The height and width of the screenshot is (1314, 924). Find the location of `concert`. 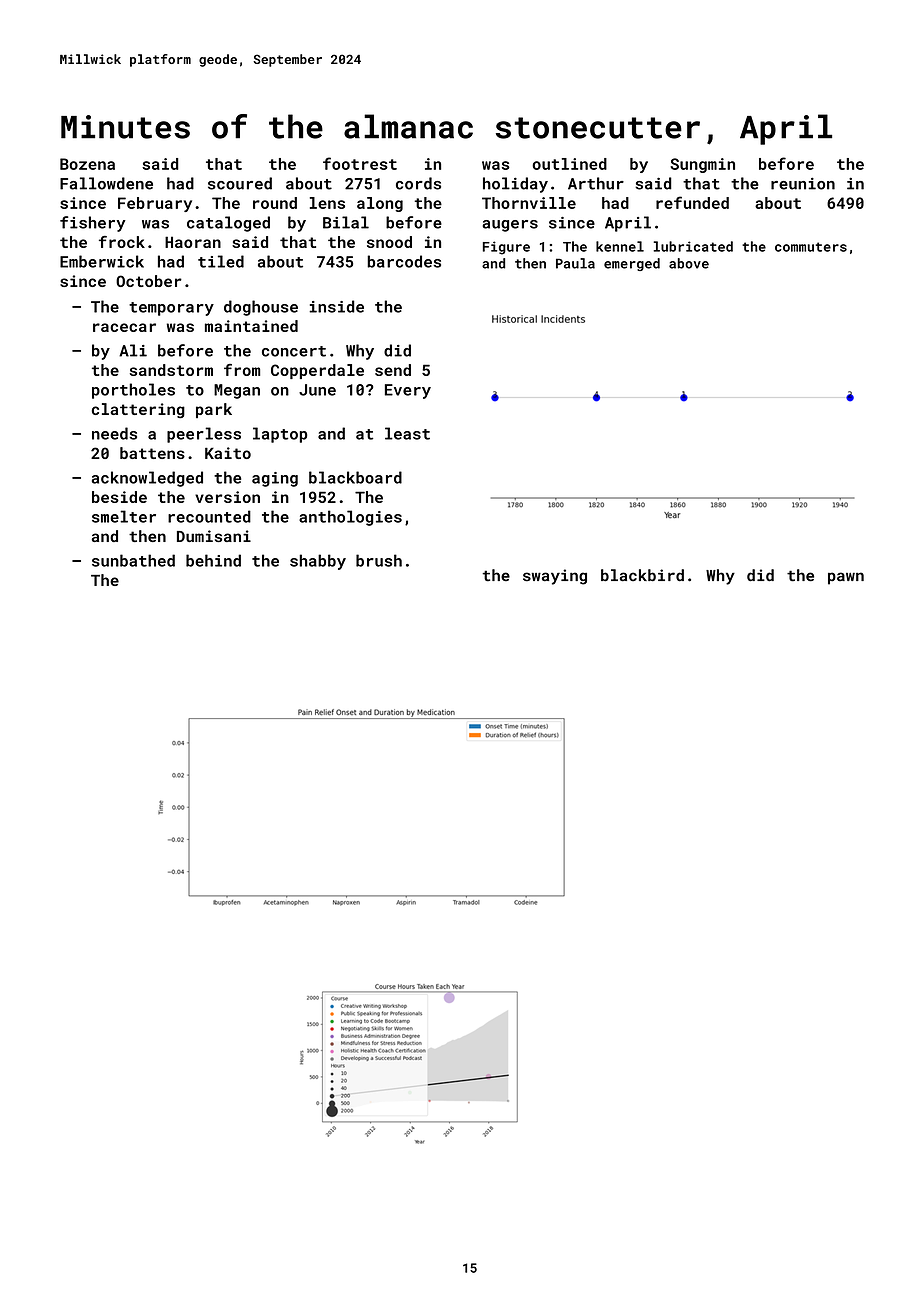

concert is located at coordinates (294, 351).
